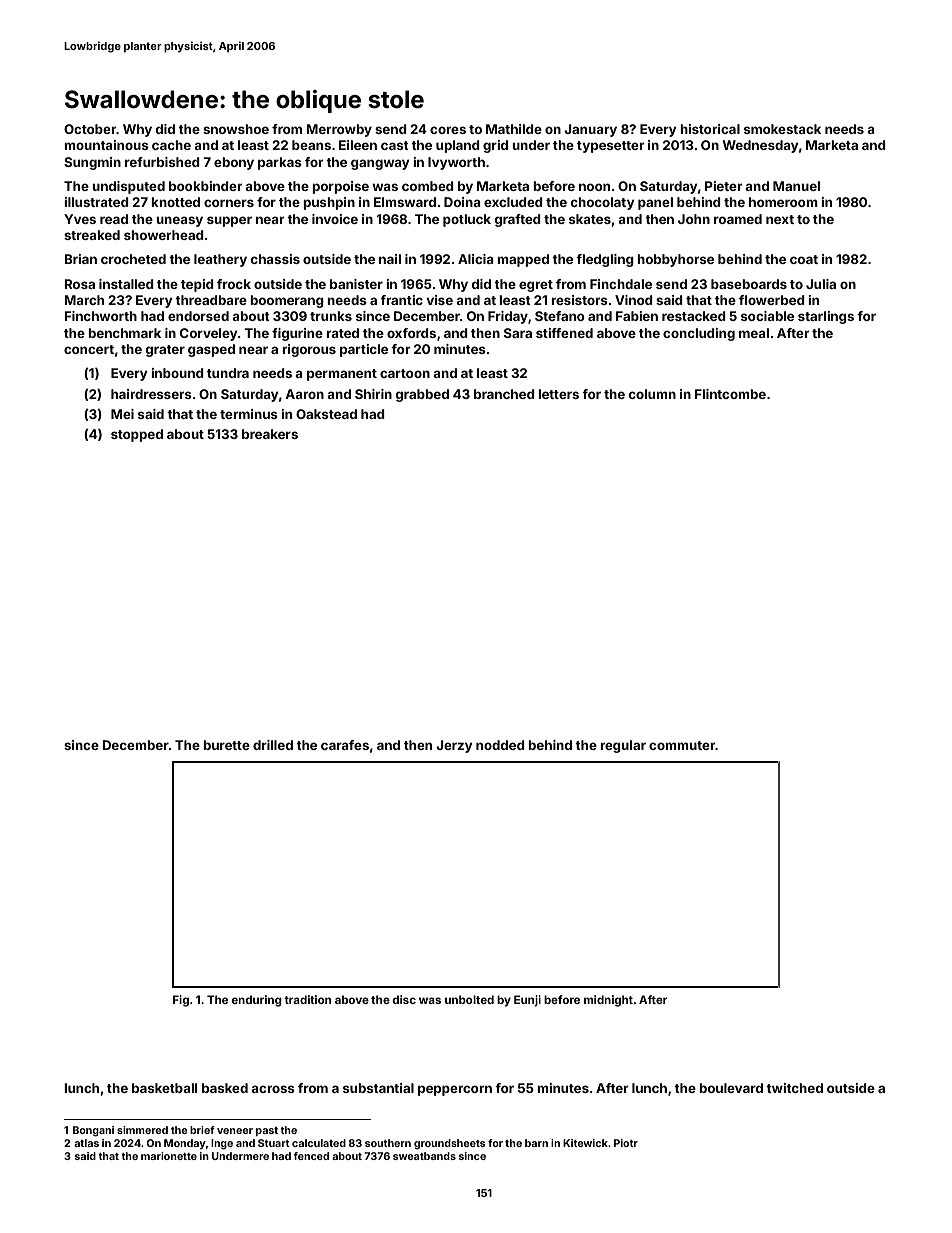 The width and height of the screenshot is (952, 1233). Describe the element at coordinates (454, 746) in the screenshot. I see `Jerzy` at that location.
